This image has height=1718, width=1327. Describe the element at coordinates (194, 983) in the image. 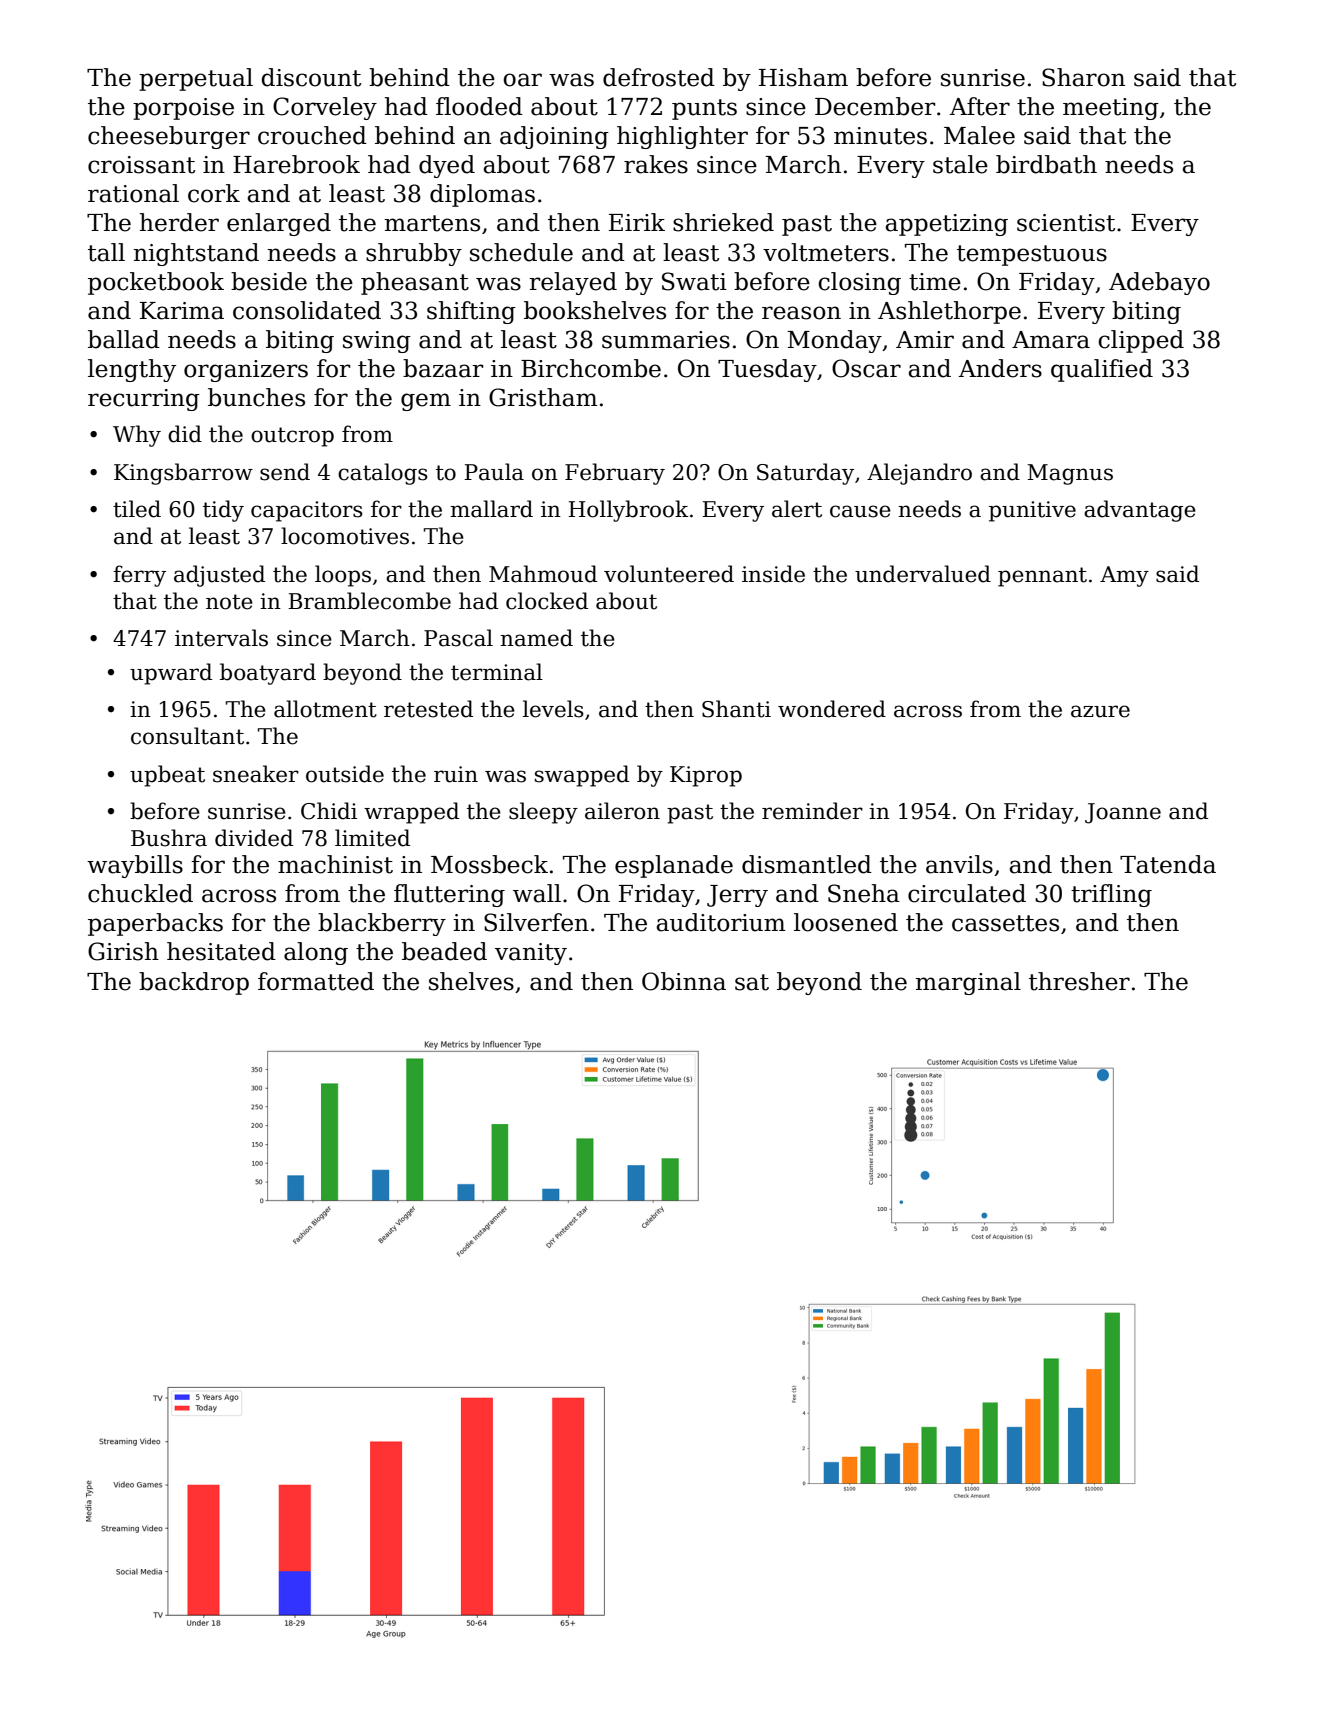

I see `backdrop` at that location.
